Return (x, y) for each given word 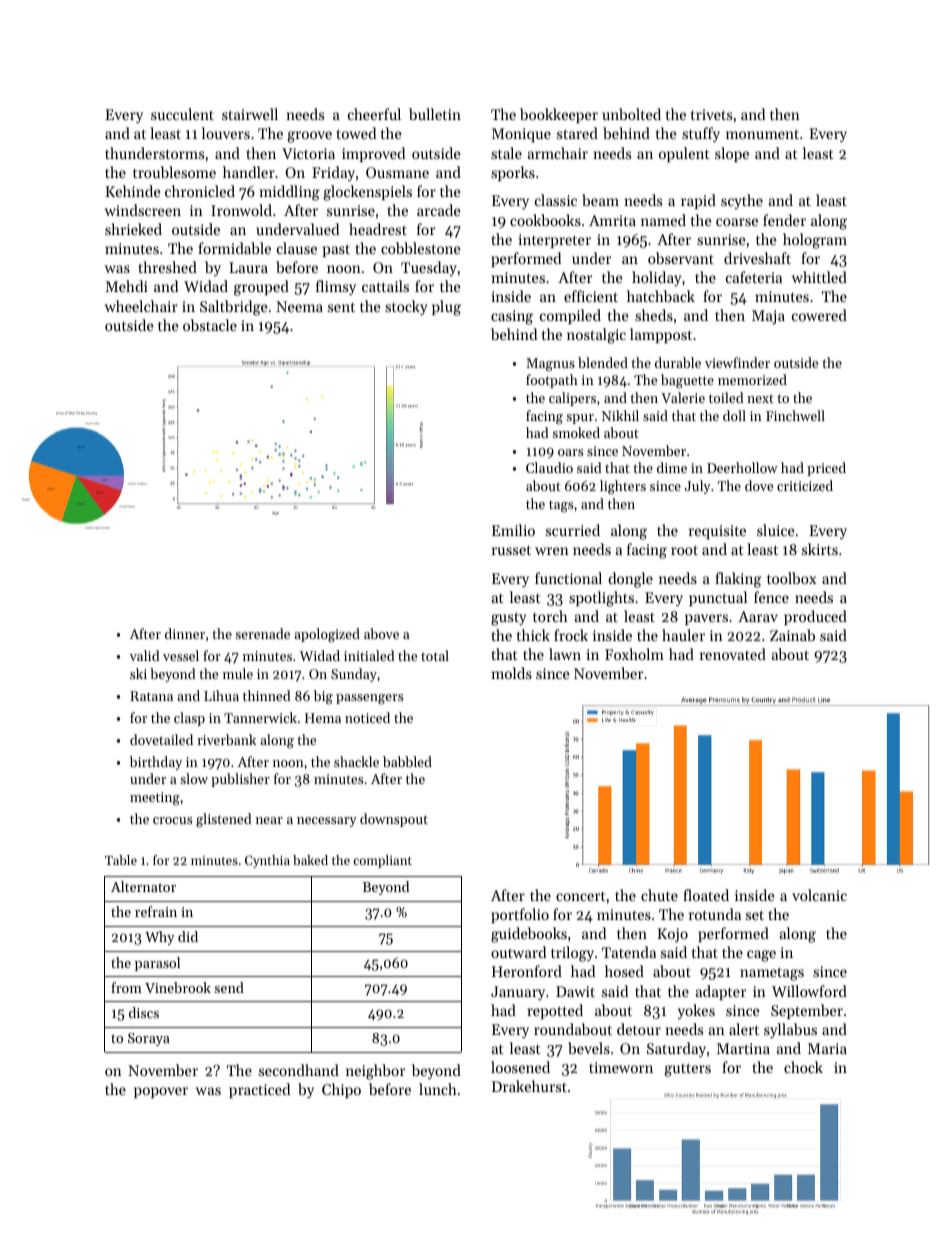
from (126, 987)
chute (659, 895)
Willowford (809, 991)
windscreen (143, 210)
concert (581, 896)
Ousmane (397, 172)
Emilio (513, 530)
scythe (742, 201)
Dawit (575, 991)
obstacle (210, 325)
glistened (224, 820)
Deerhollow (742, 467)
